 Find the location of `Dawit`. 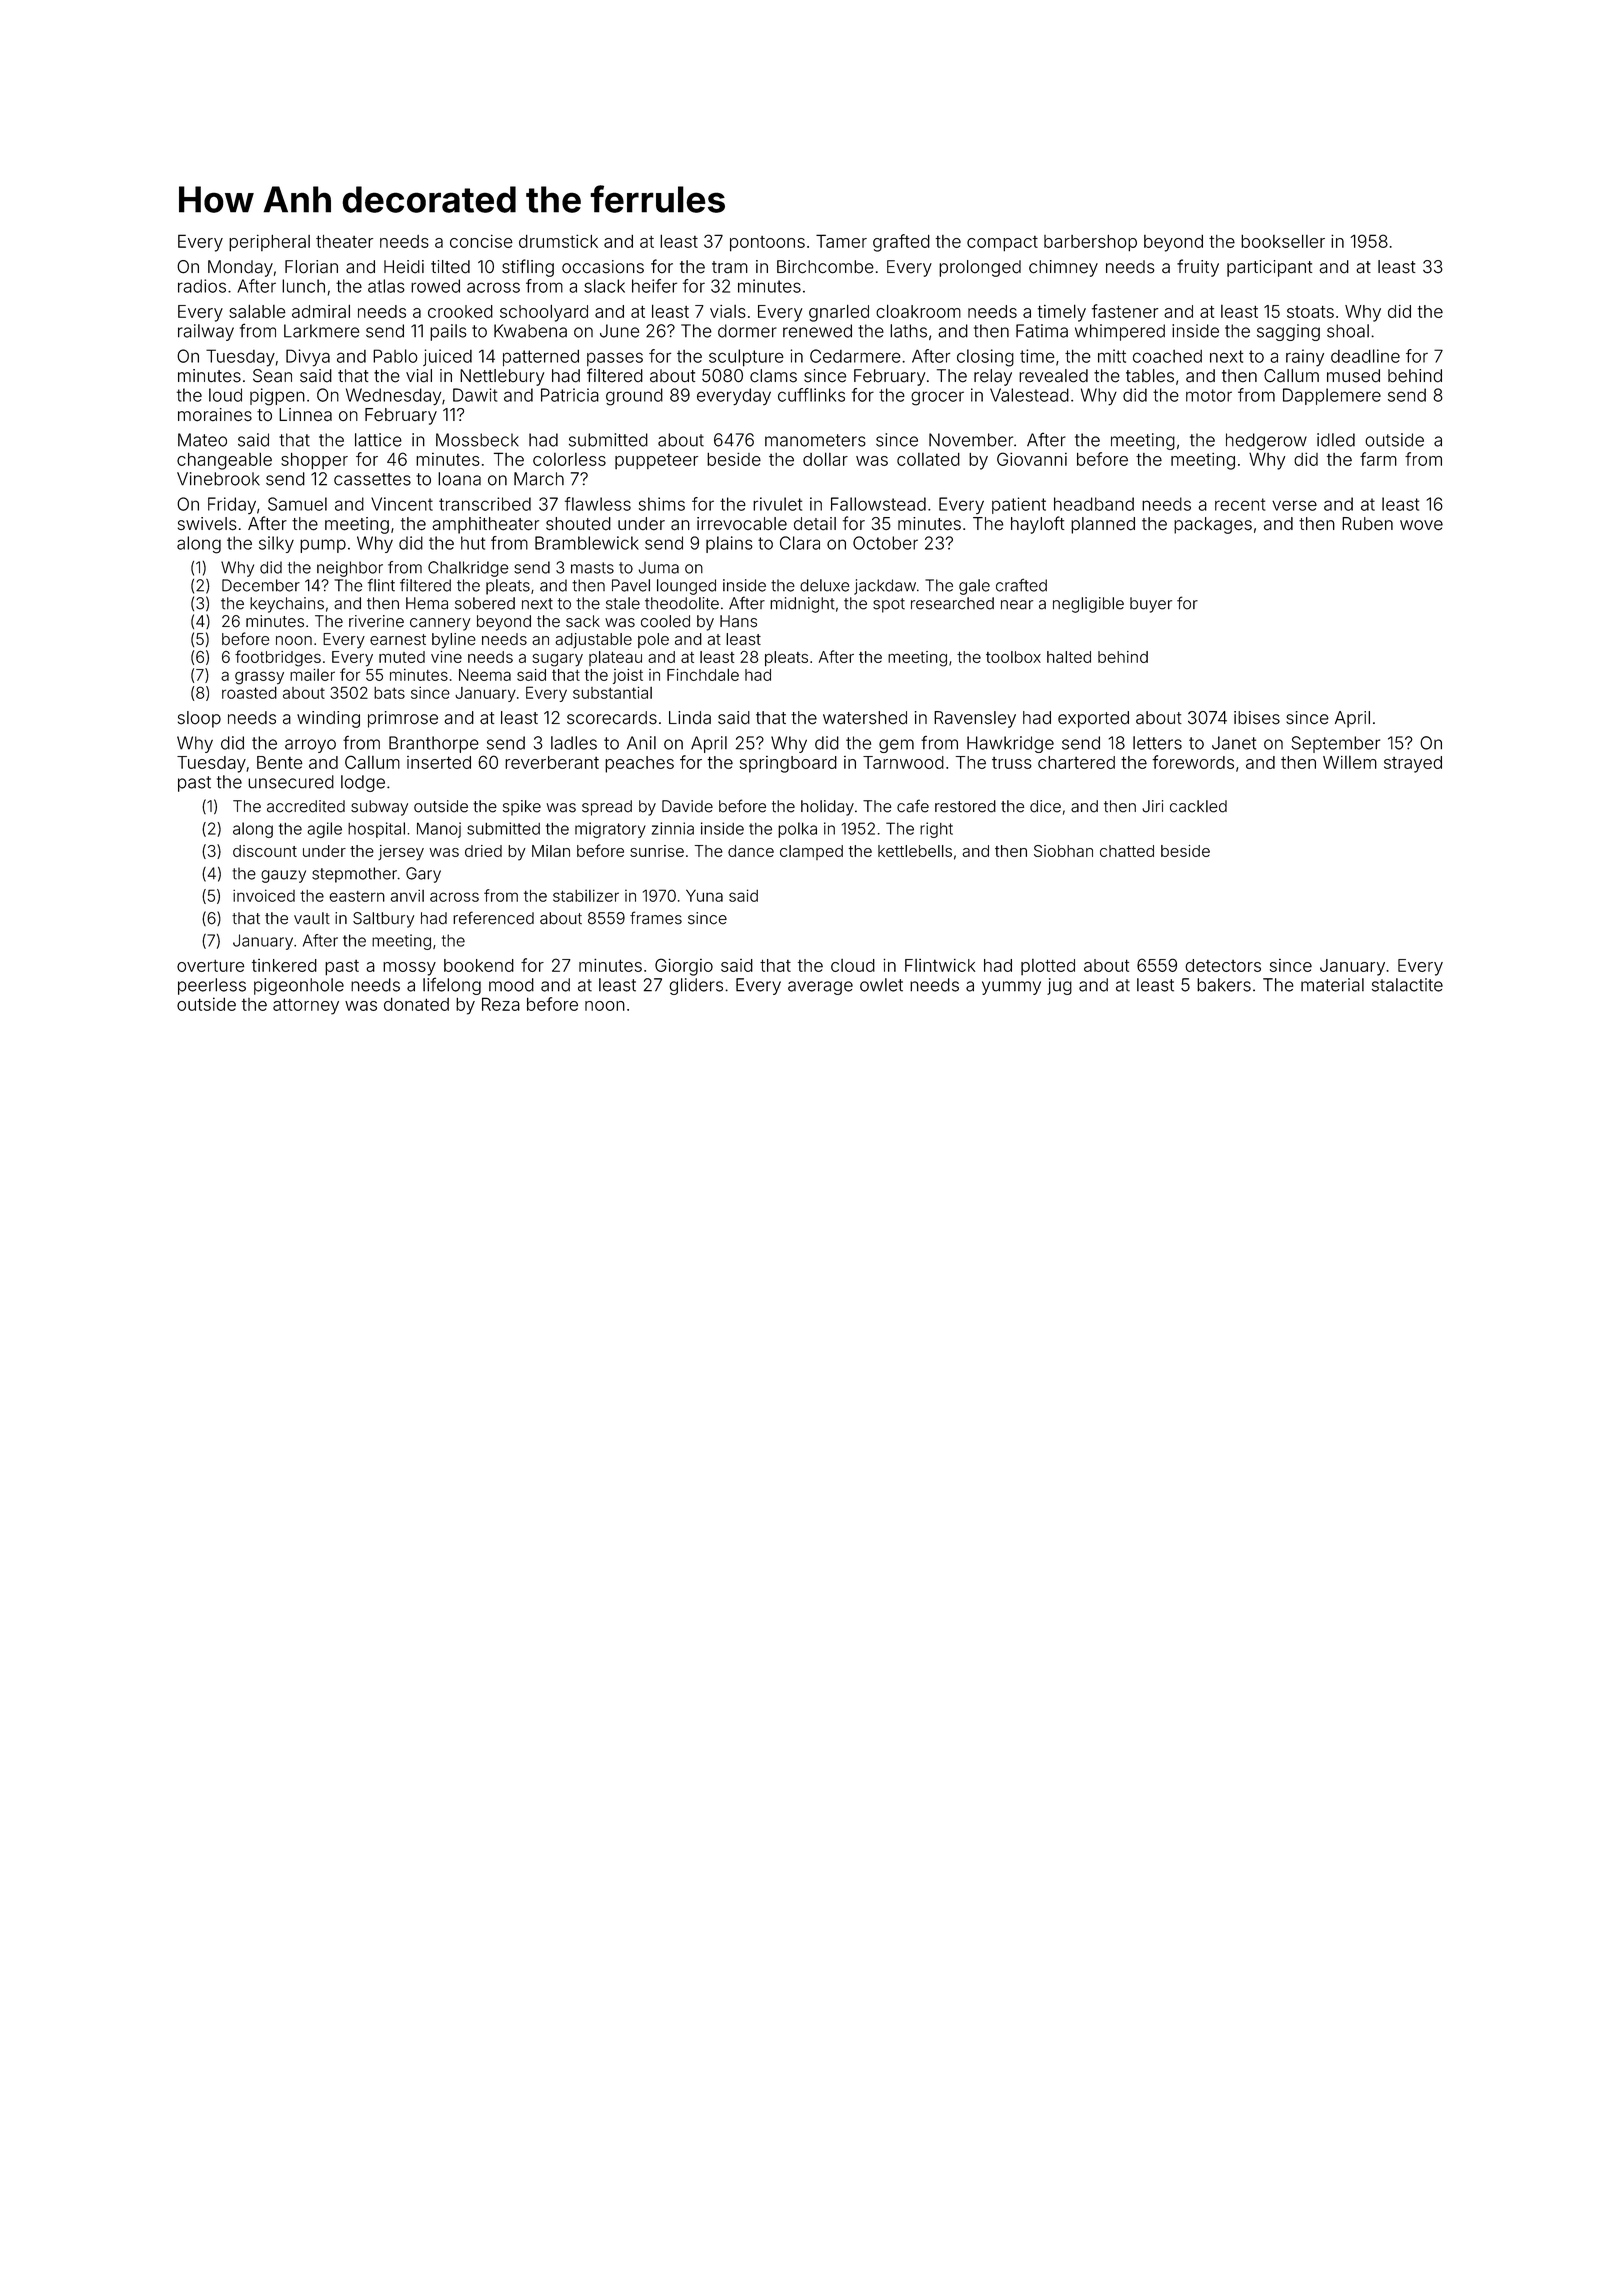

Dawit is located at coordinates (475, 395).
